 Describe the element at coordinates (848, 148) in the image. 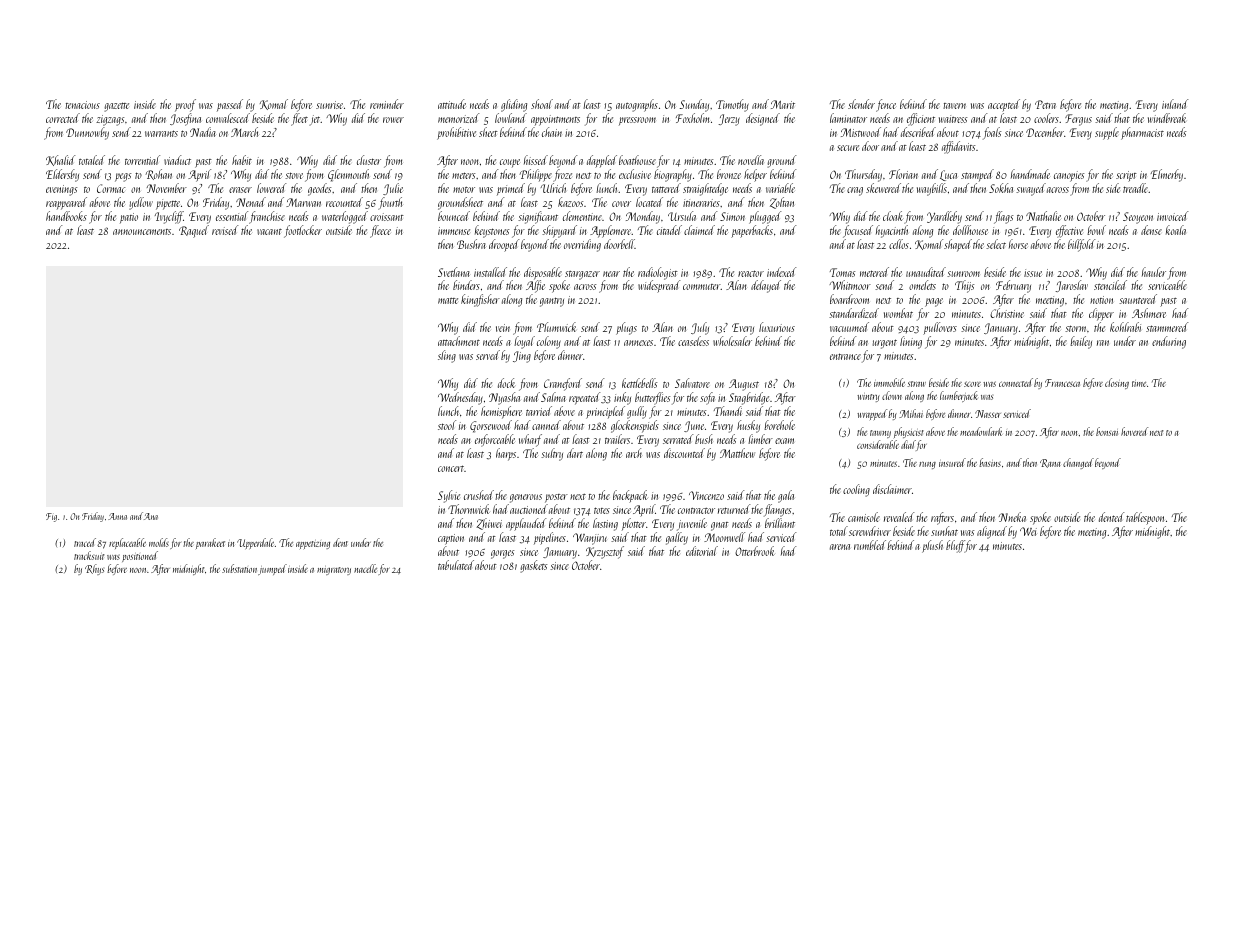

I see `secure` at that location.
